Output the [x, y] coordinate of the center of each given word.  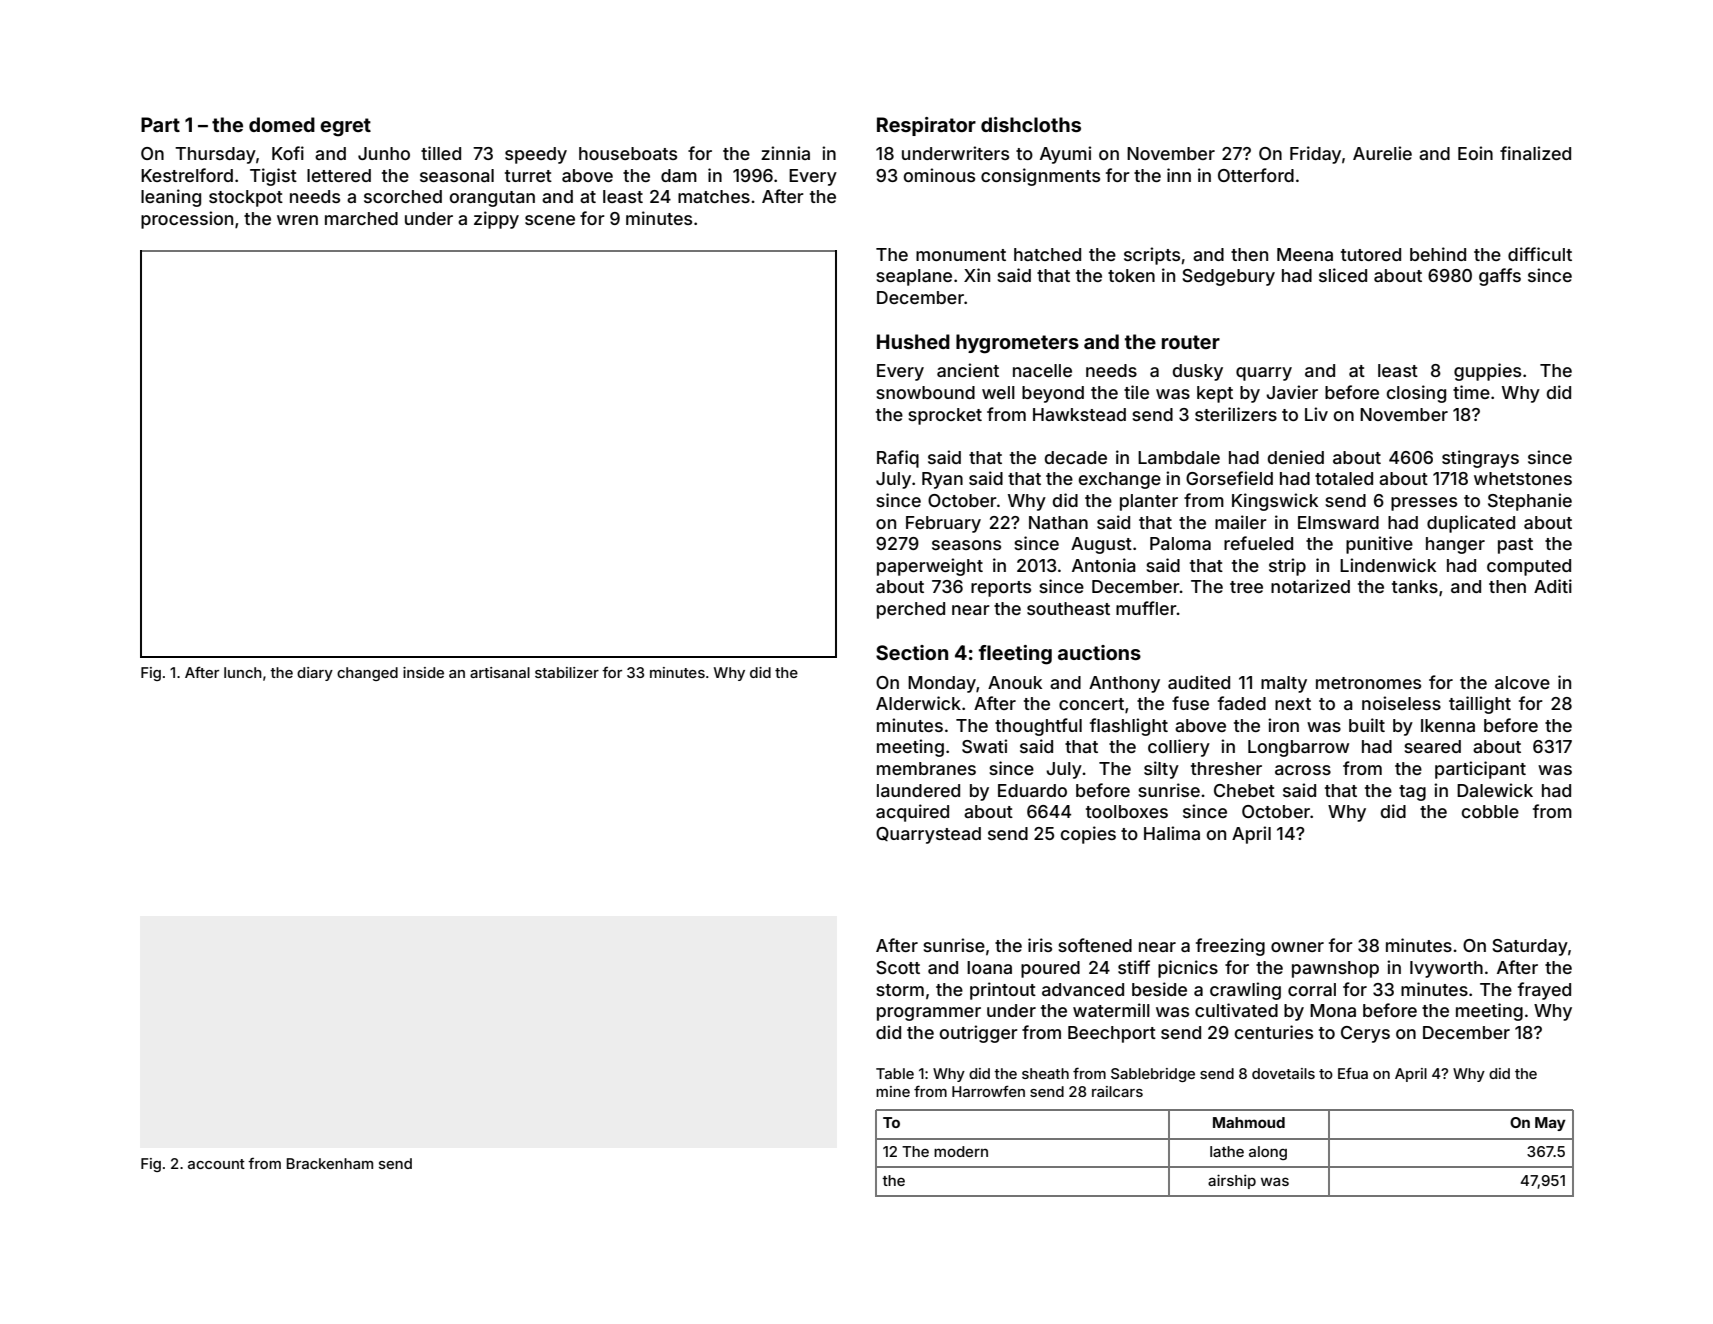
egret [345, 127]
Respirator [926, 126]
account [216, 1164]
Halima [1172, 833]
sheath [1045, 1073]
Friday [1315, 155]
